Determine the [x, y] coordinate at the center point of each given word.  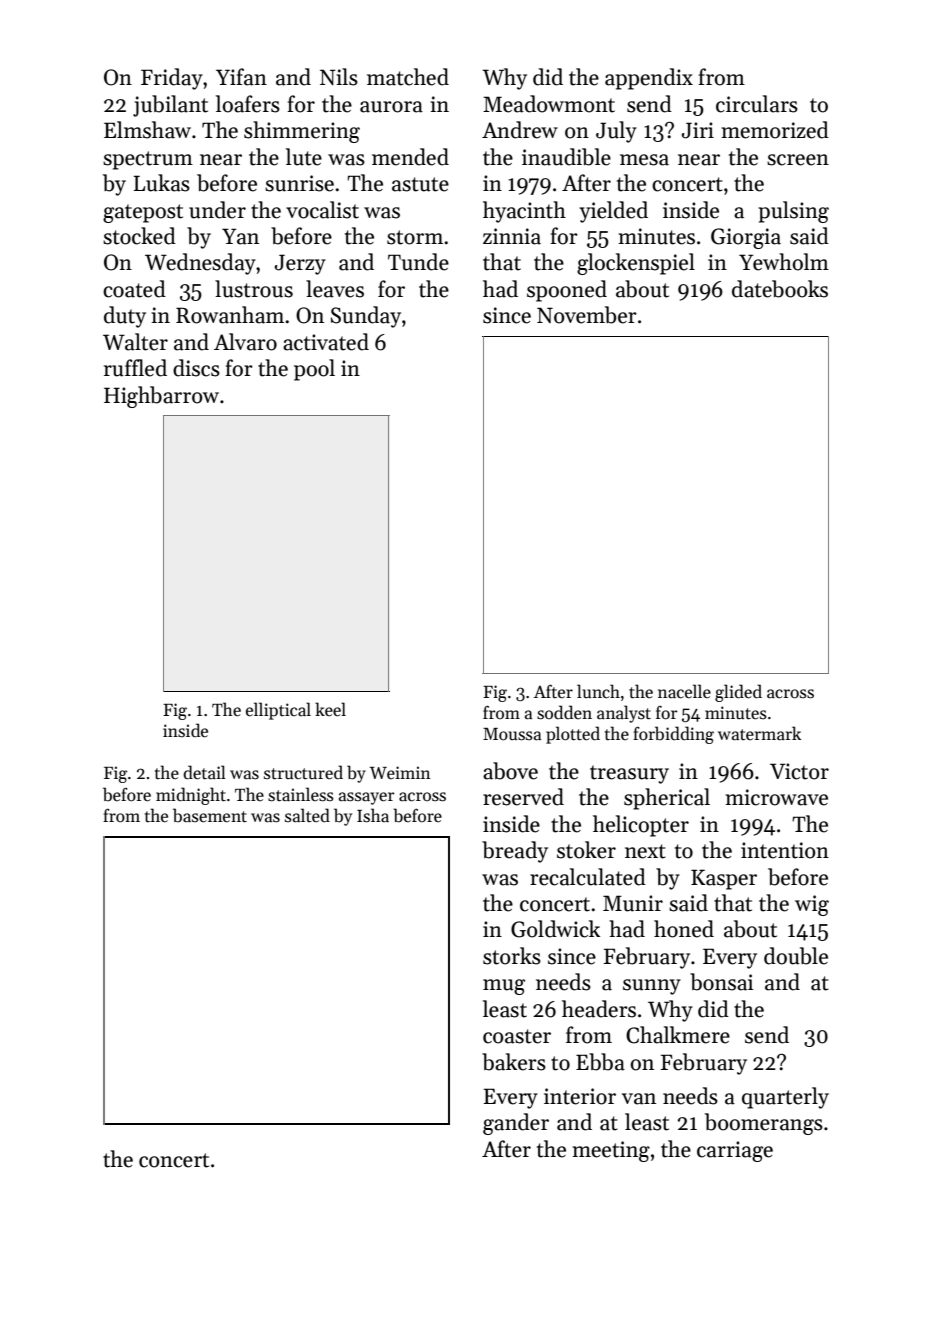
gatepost [143, 213]
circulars [757, 104]
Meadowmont [549, 104]
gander [516, 1124]
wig [812, 905]
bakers [514, 1062]
